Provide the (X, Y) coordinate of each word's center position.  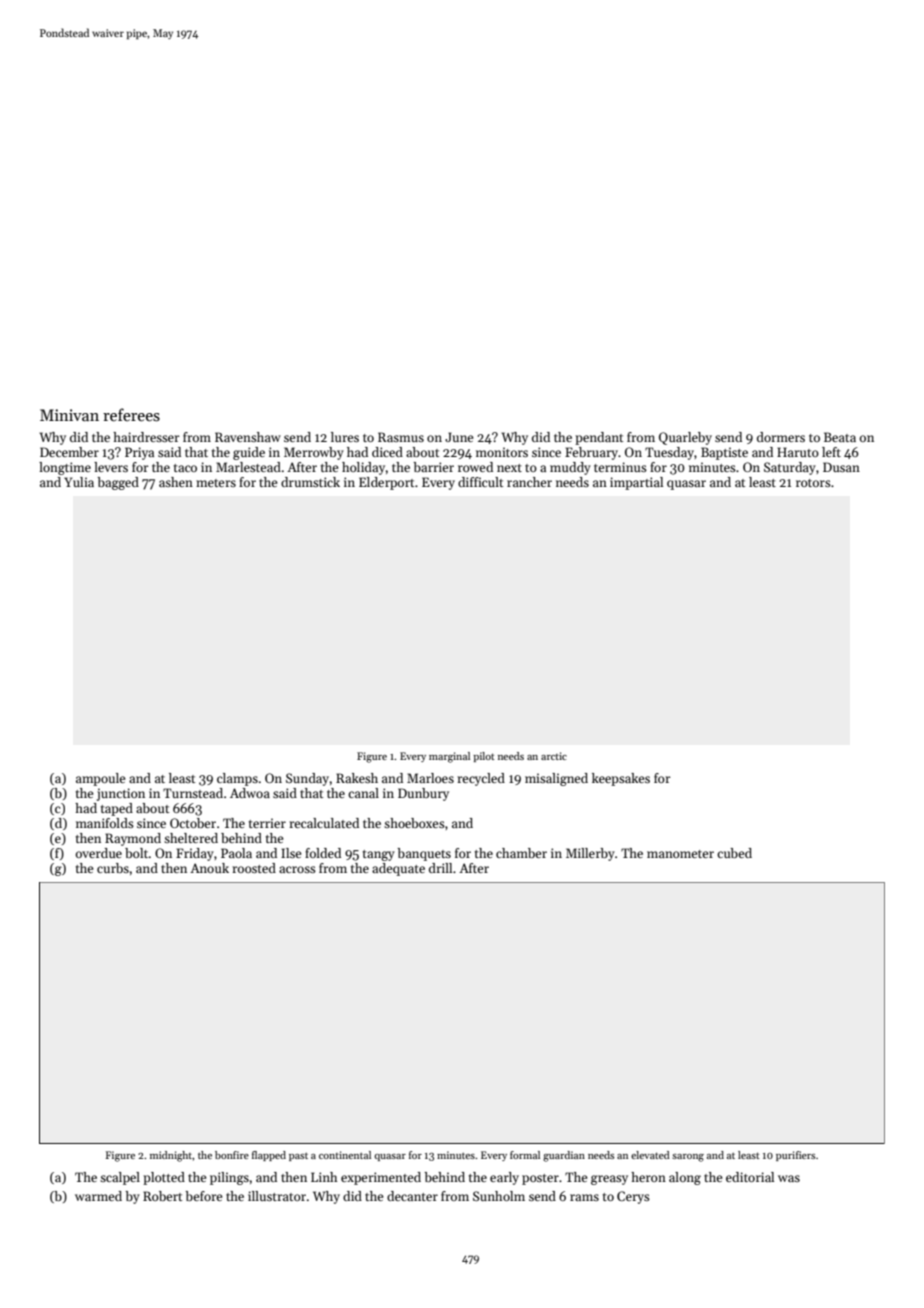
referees (131, 415)
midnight (171, 1156)
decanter (412, 1196)
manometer (680, 854)
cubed (734, 853)
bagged (118, 483)
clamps (237, 779)
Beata (840, 437)
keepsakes (621, 779)
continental (345, 1155)
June (459, 437)
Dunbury (423, 794)
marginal (449, 757)
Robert (162, 1196)
